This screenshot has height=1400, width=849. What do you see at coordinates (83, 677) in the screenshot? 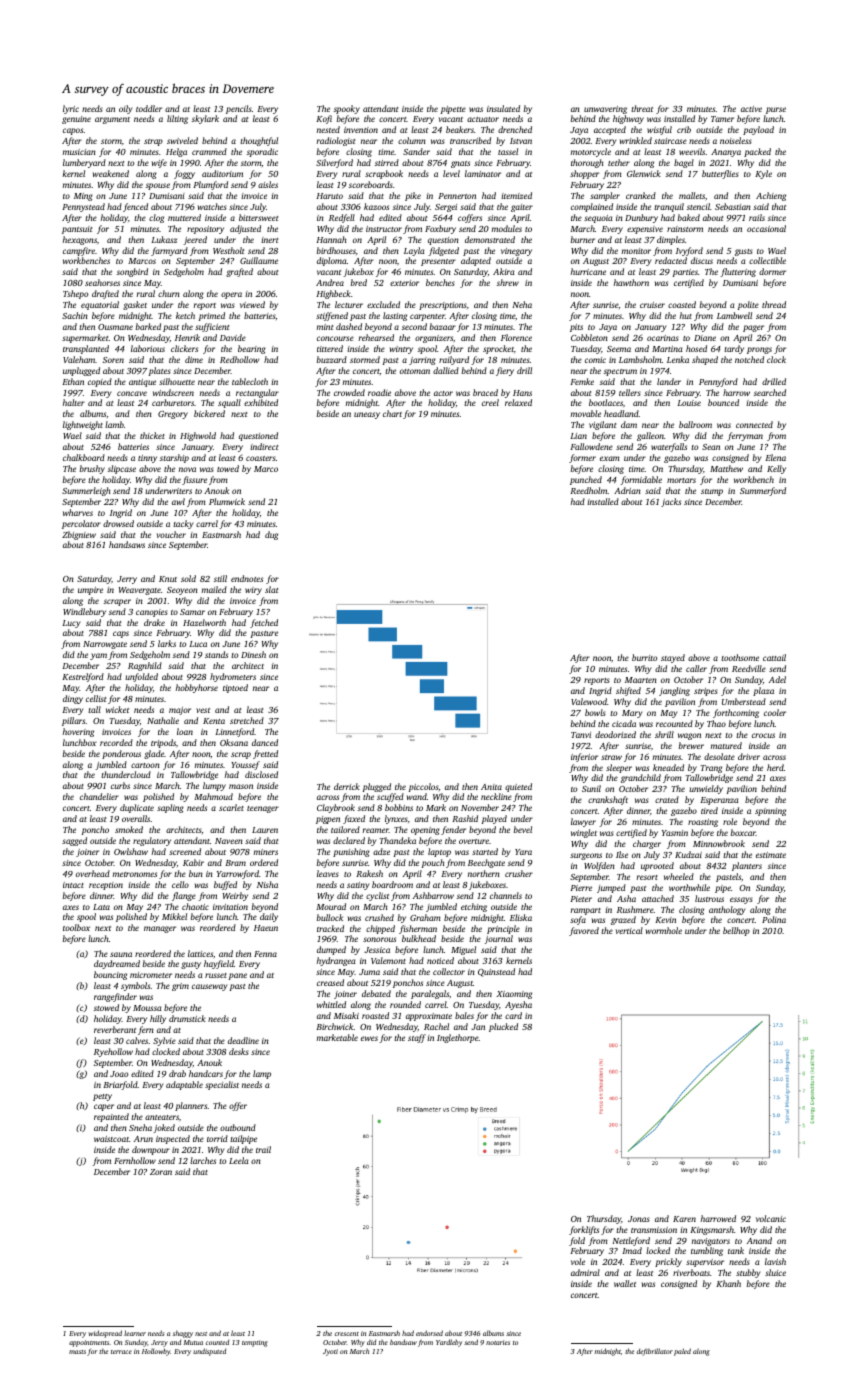
I see `Kestrelford` at bounding box center [83, 677].
